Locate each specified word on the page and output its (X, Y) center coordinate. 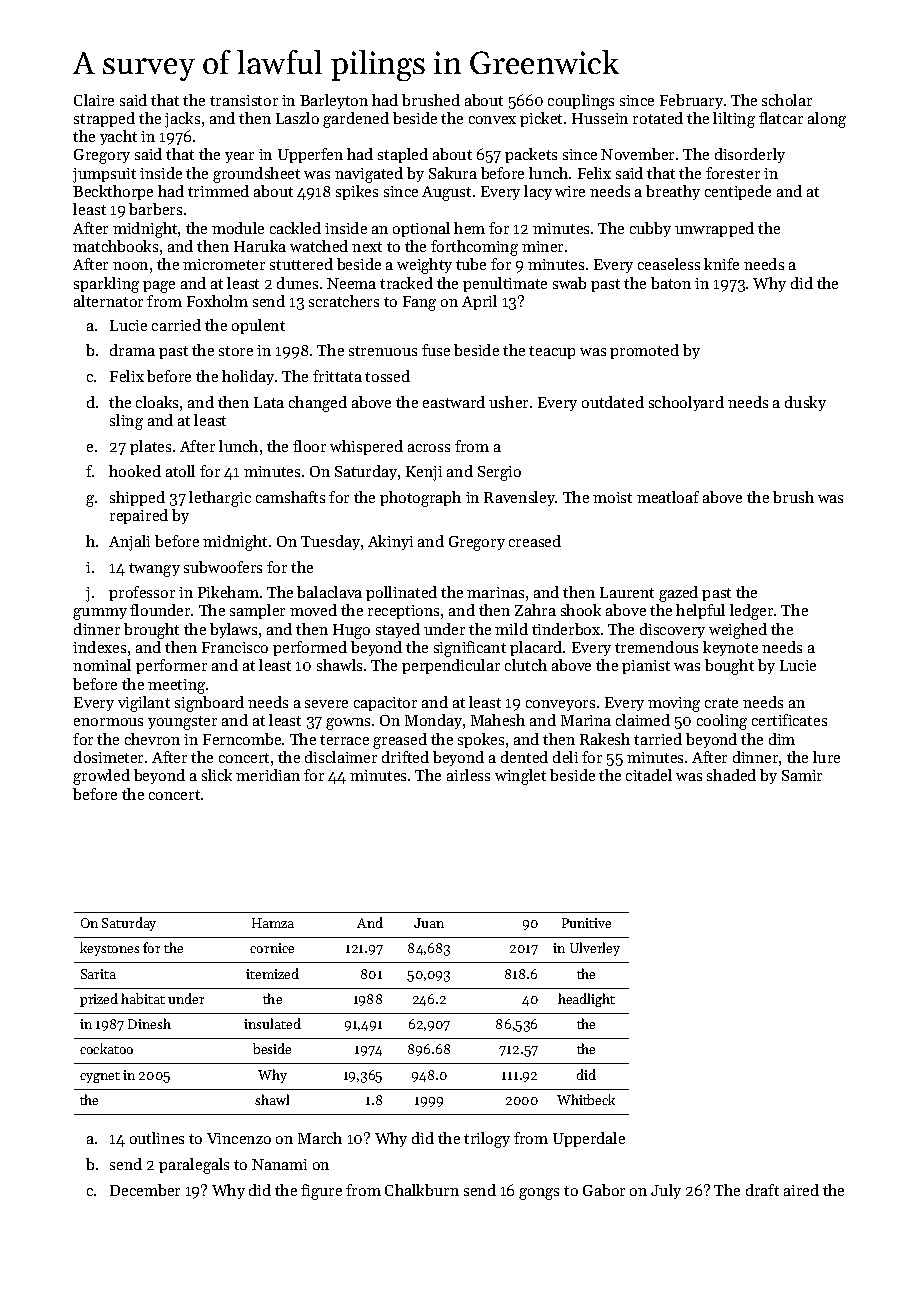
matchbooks (115, 246)
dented (524, 757)
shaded (731, 775)
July (666, 1191)
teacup (552, 352)
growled (101, 777)
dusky (805, 403)
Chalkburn (422, 1190)
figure (321, 1192)
